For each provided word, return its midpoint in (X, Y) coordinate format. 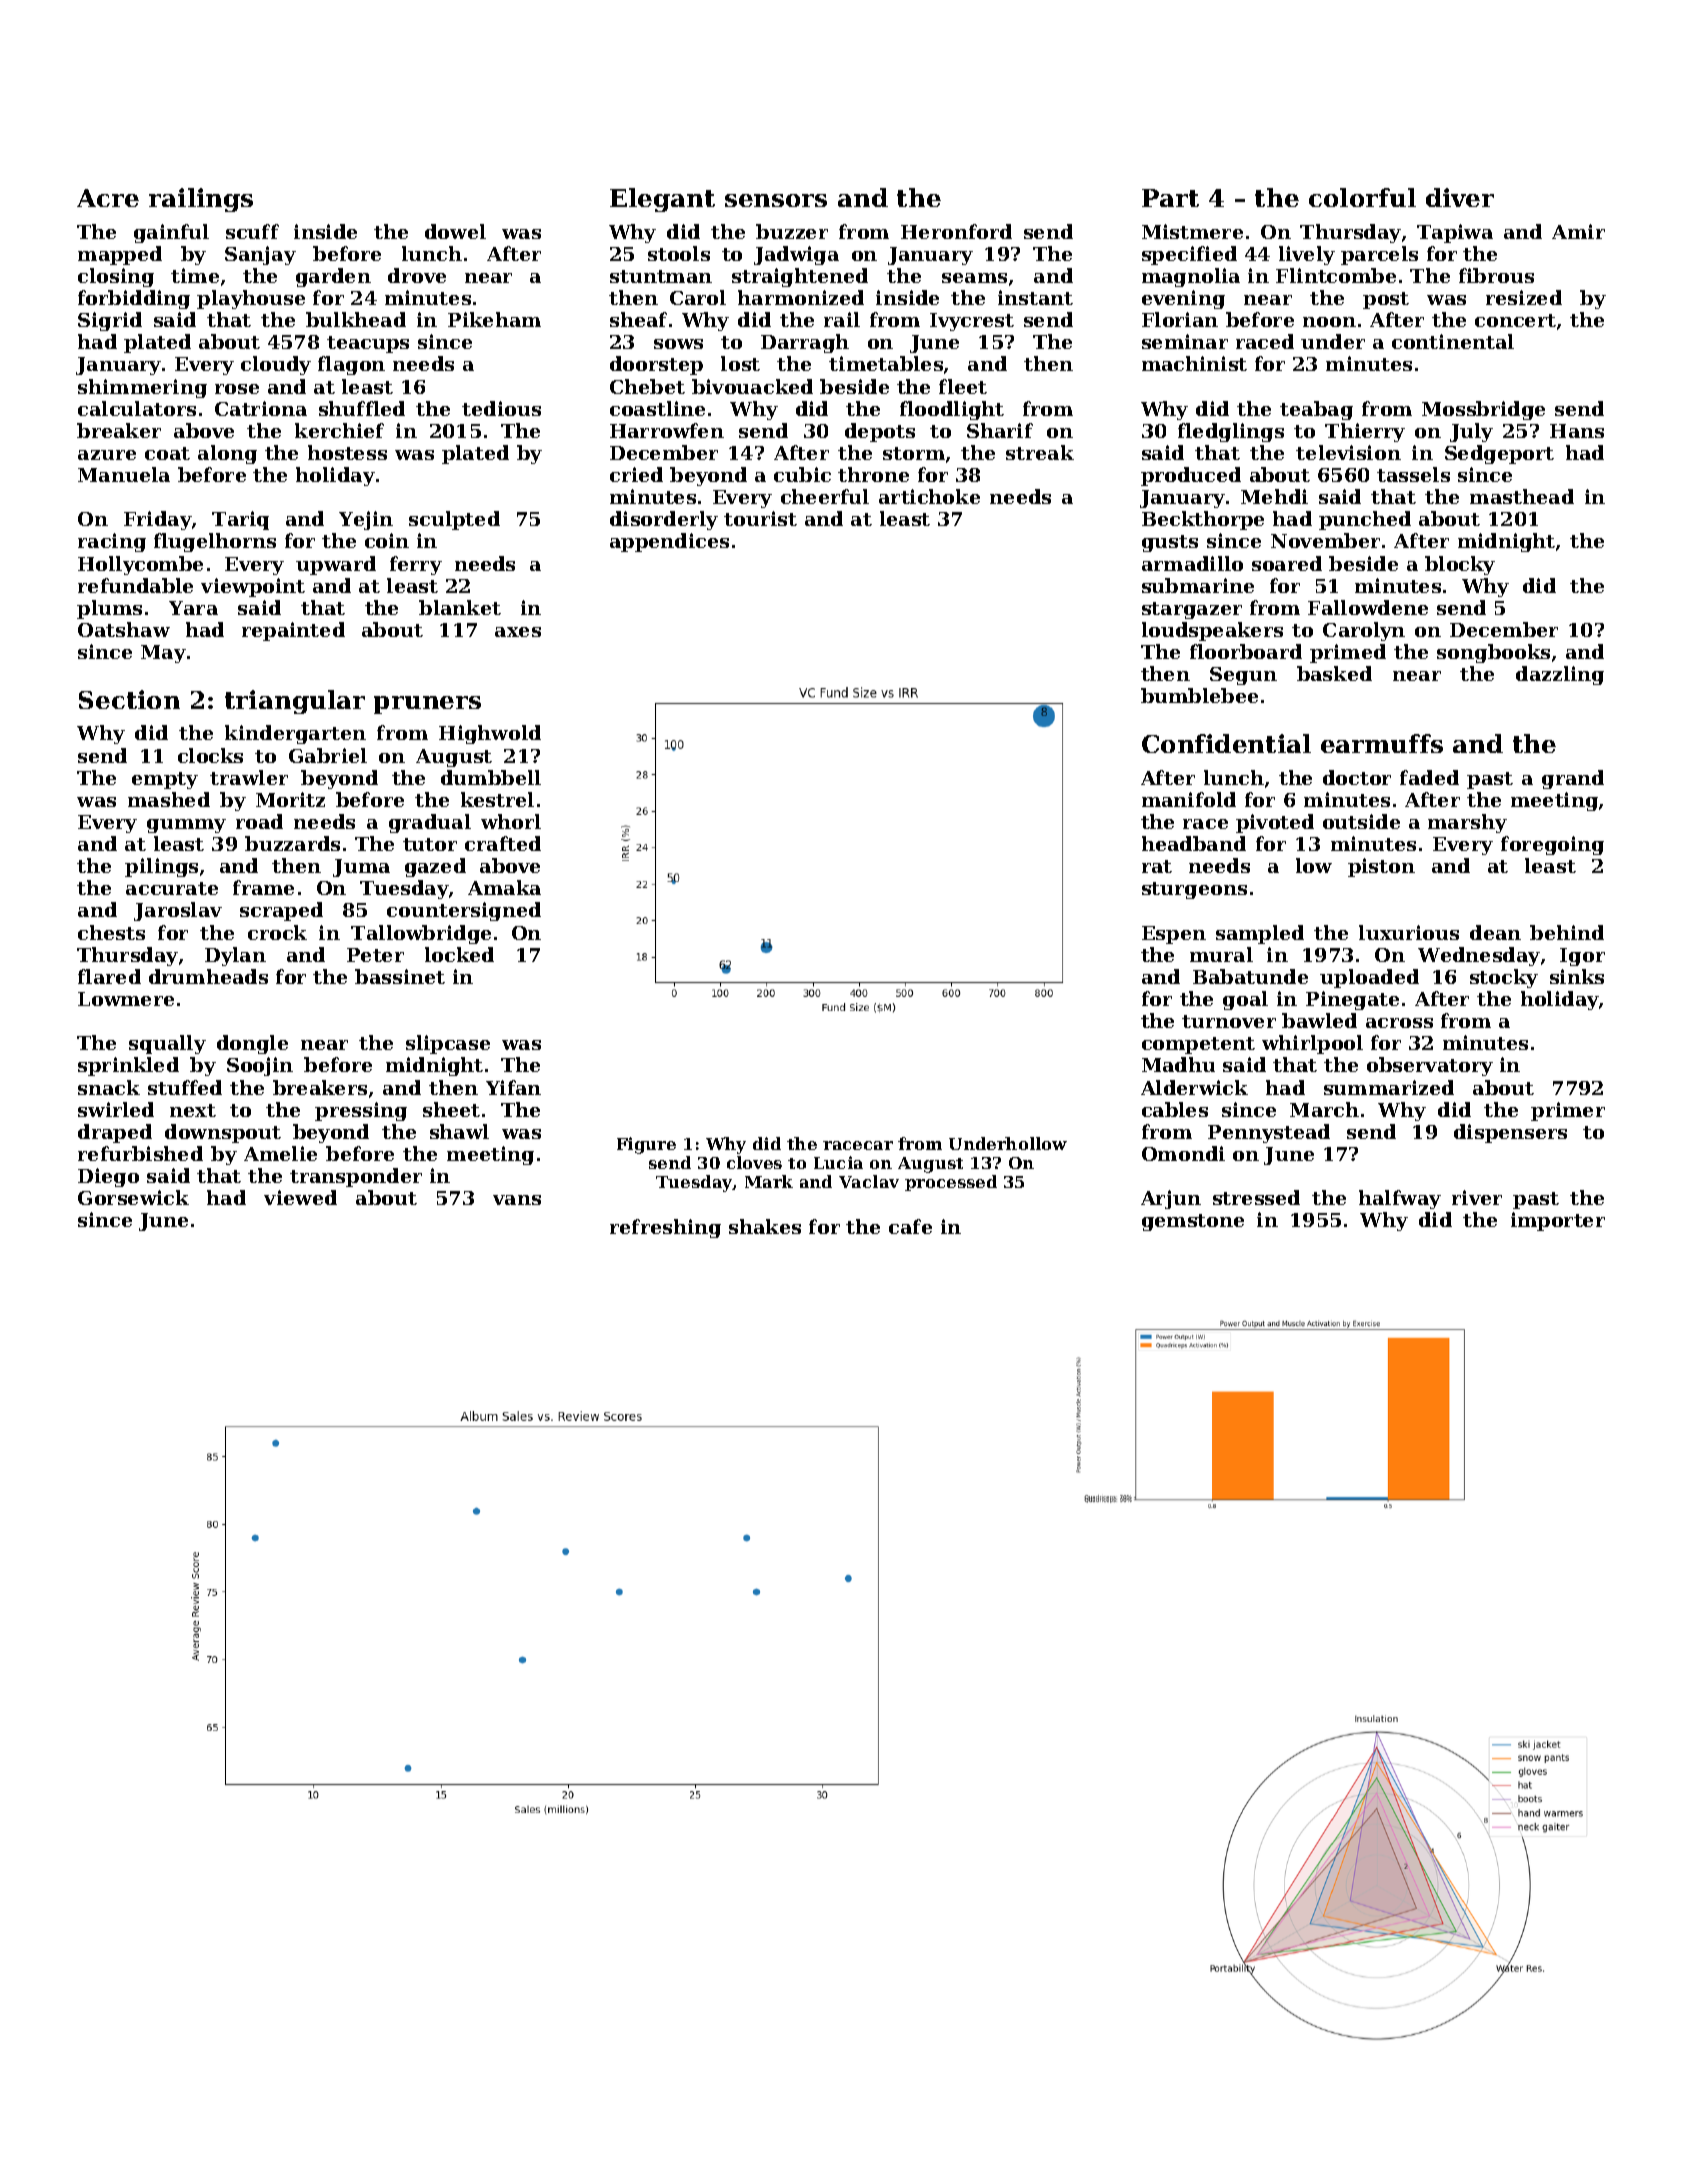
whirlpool (1312, 1044)
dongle (252, 1044)
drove (417, 275)
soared (1287, 563)
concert (1515, 320)
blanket (460, 607)
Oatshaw (124, 629)
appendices (669, 542)
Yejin (366, 520)
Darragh (805, 343)
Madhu (1178, 1064)
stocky (1504, 978)
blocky (1460, 565)
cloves (754, 1162)
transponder (356, 1177)
